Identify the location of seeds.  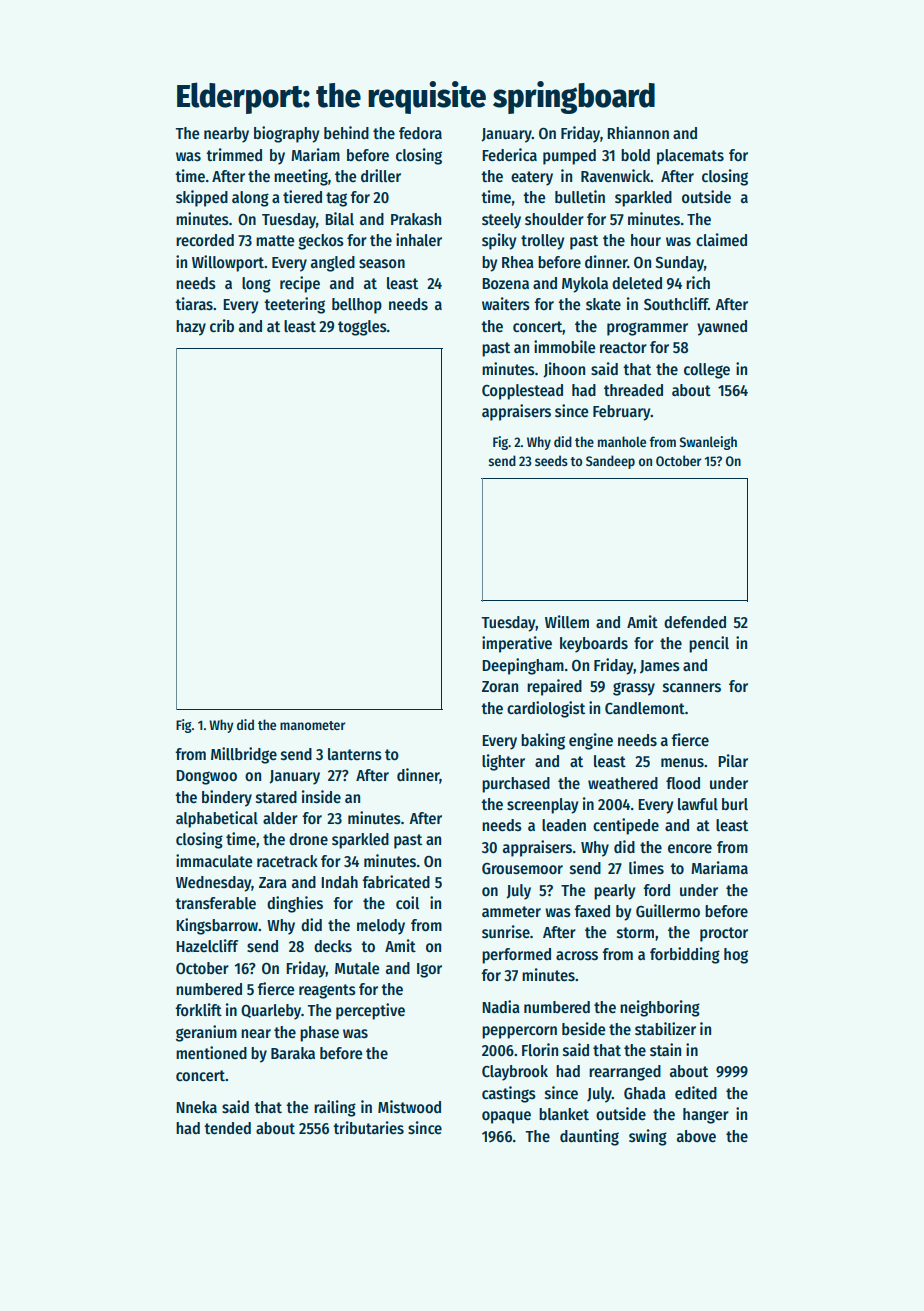
(551, 460).
